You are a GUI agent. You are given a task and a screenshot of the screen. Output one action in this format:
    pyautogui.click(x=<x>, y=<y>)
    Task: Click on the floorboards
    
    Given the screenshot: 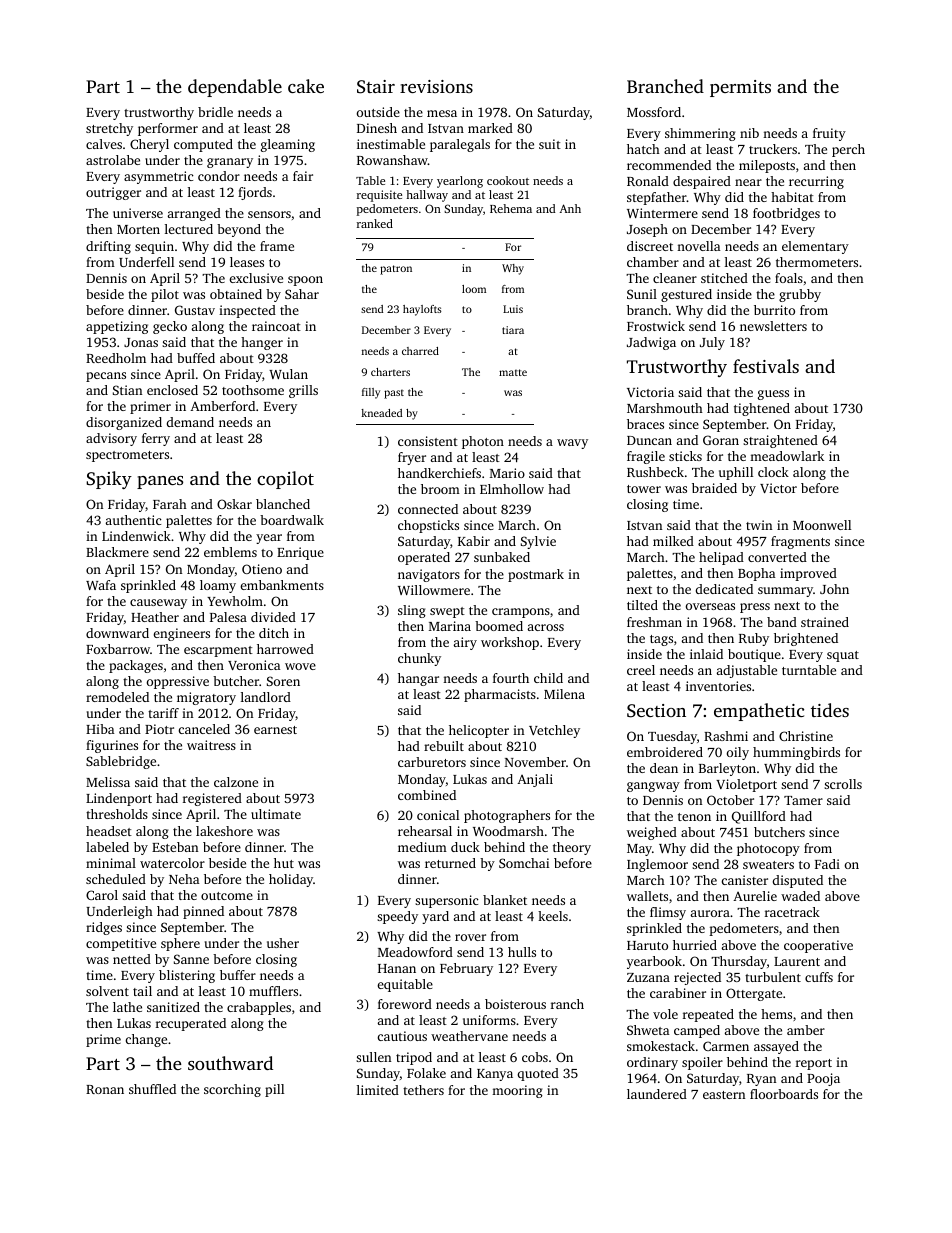 What is the action you would take?
    pyautogui.click(x=784, y=1094)
